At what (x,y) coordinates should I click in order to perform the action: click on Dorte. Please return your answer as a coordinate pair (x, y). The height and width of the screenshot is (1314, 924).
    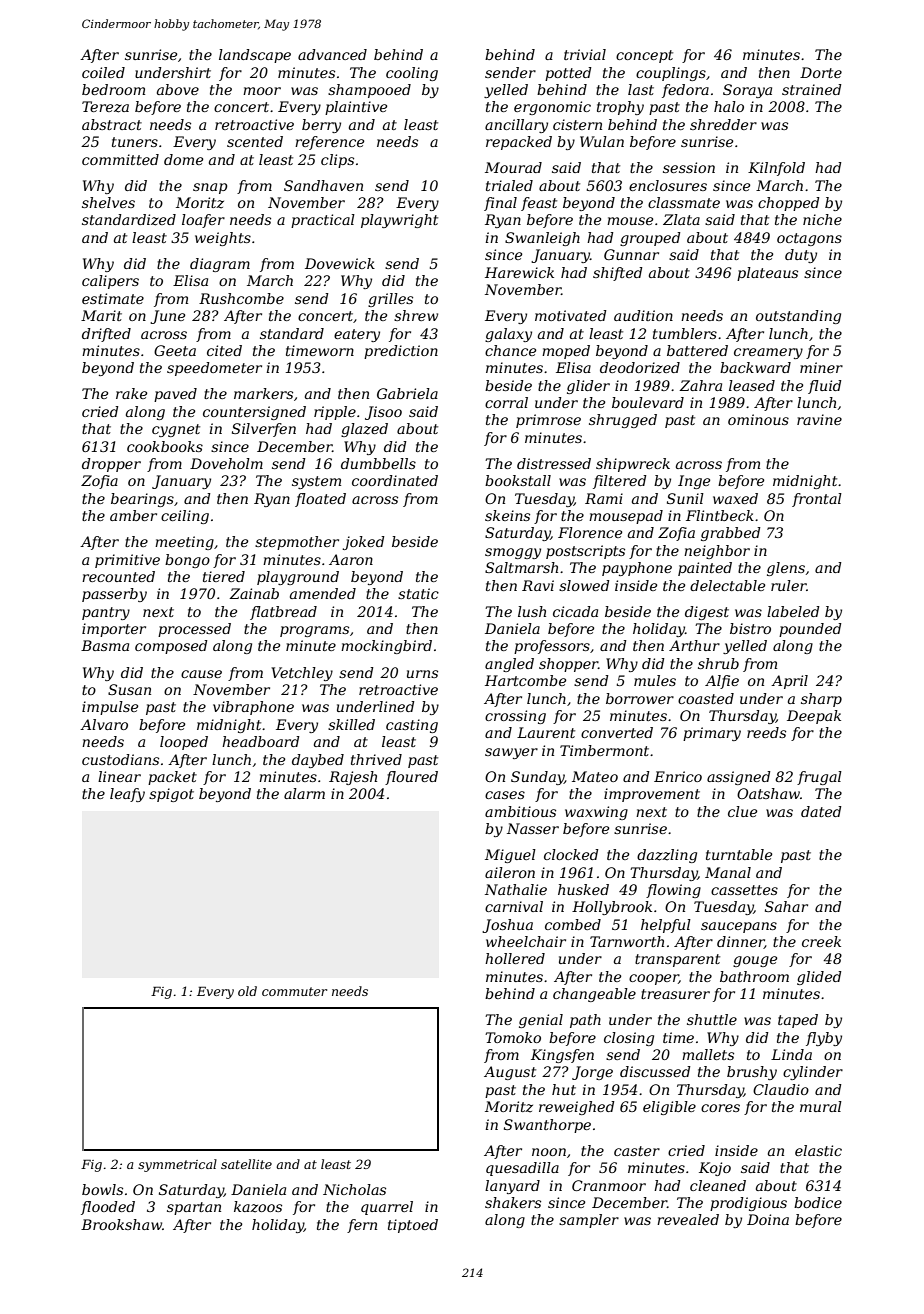
    Looking at the image, I should click on (821, 72).
